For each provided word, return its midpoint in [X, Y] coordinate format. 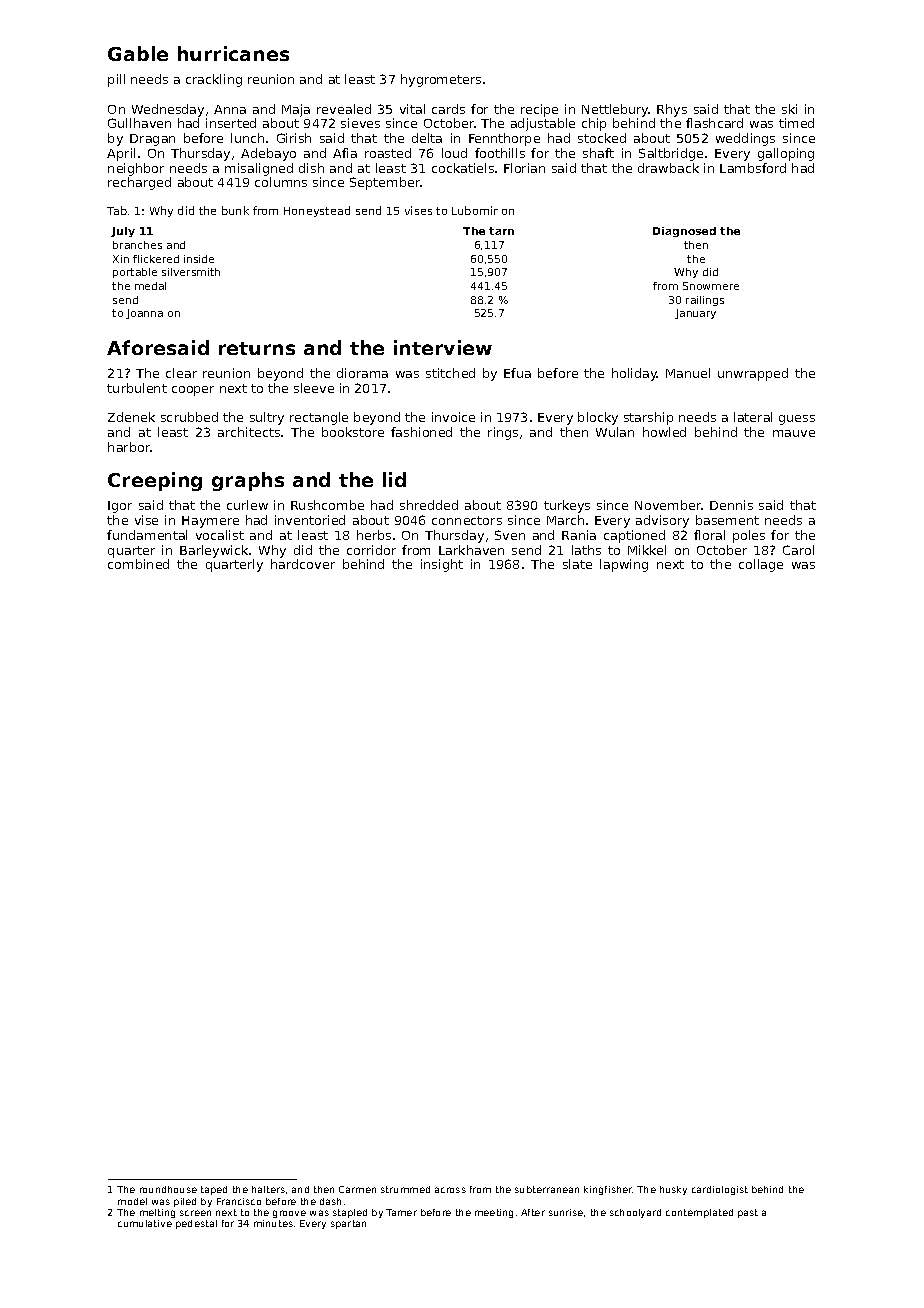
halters [268, 1189]
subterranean [547, 1189]
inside [199, 259]
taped [214, 1190]
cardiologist [720, 1190]
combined [138, 564]
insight [442, 565]
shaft [598, 153]
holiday [634, 374]
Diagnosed [684, 232]
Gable [138, 53]
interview [443, 347]
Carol [798, 550]
